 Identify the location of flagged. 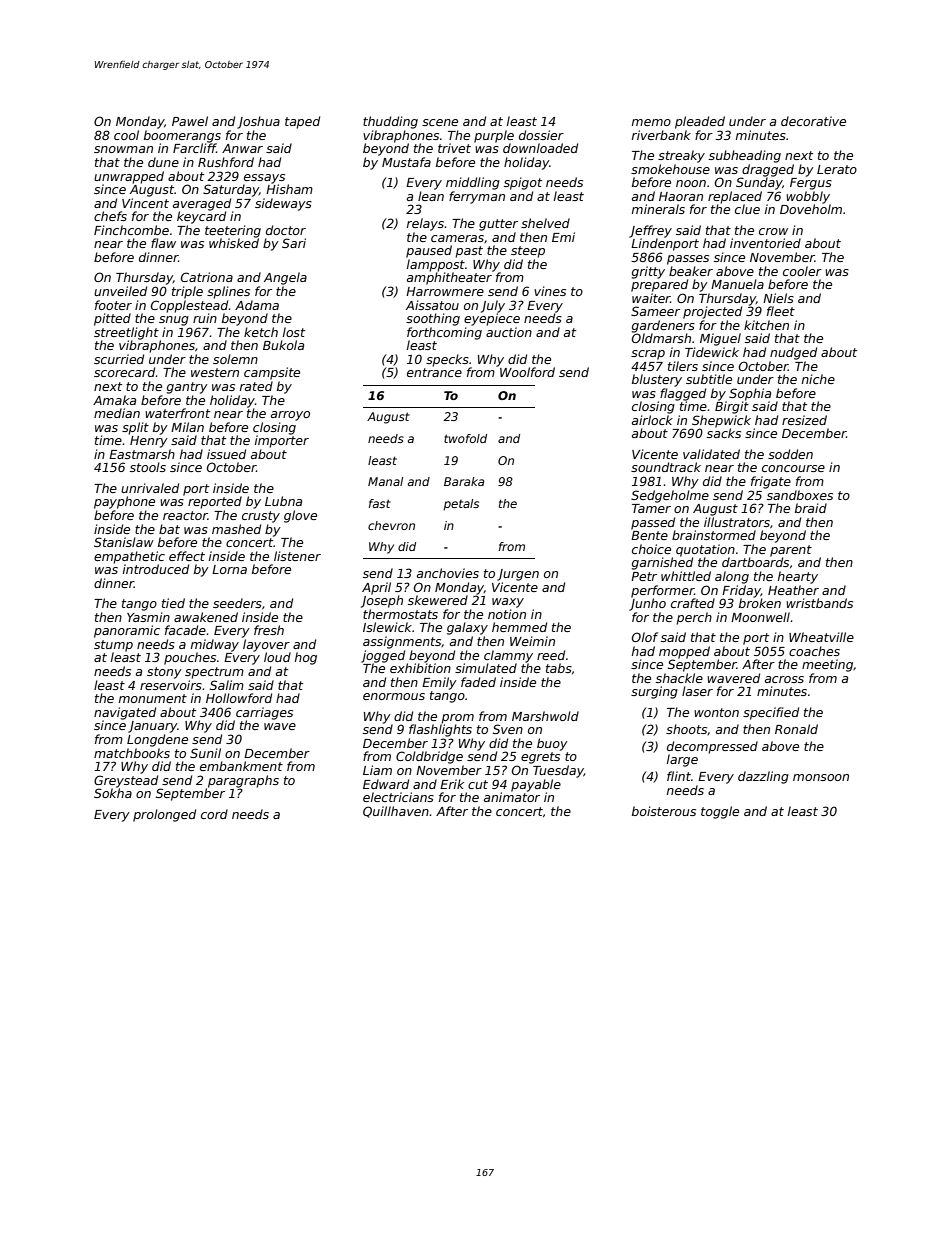
(683, 394).
